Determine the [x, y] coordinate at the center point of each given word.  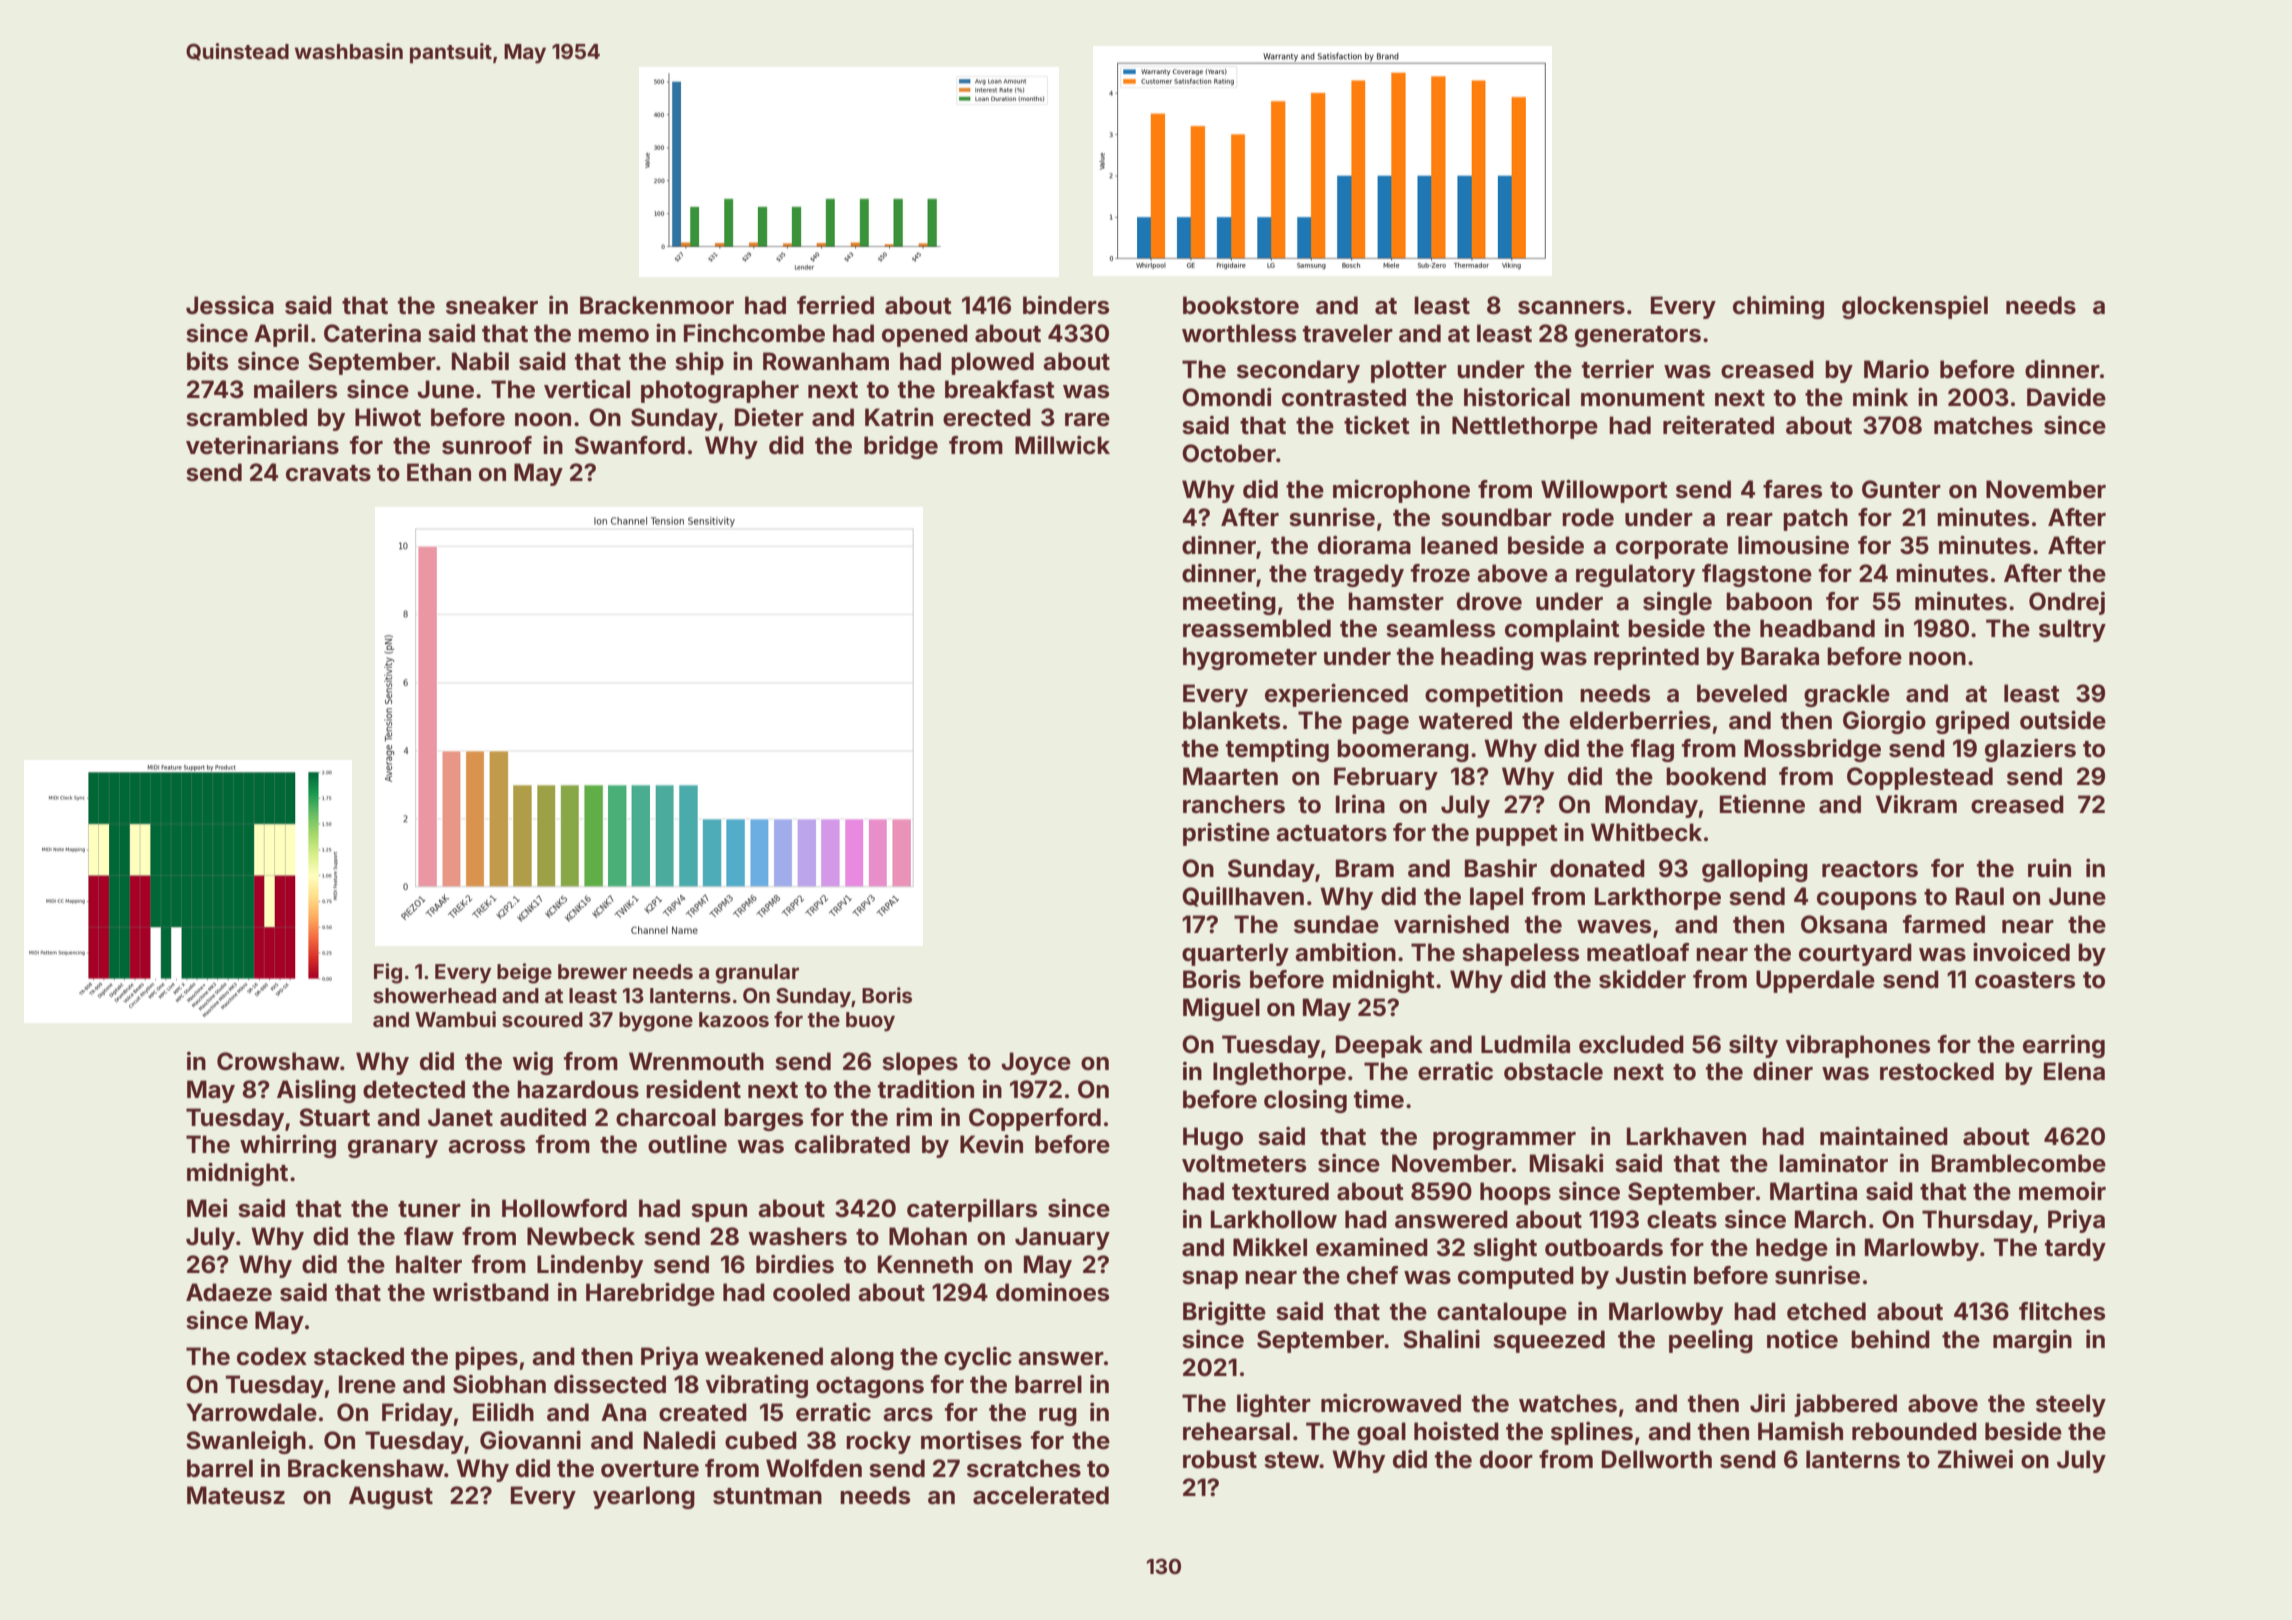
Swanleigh [246, 1442]
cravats [328, 473]
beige [524, 973]
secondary [1298, 371]
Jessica [230, 305]
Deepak [1379, 1046]
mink [1880, 397]
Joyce [1036, 1063]
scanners [1571, 308]
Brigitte [1224, 1313]
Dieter [769, 417]
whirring [288, 1146]
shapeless [1520, 954]
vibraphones [1858, 1046]
